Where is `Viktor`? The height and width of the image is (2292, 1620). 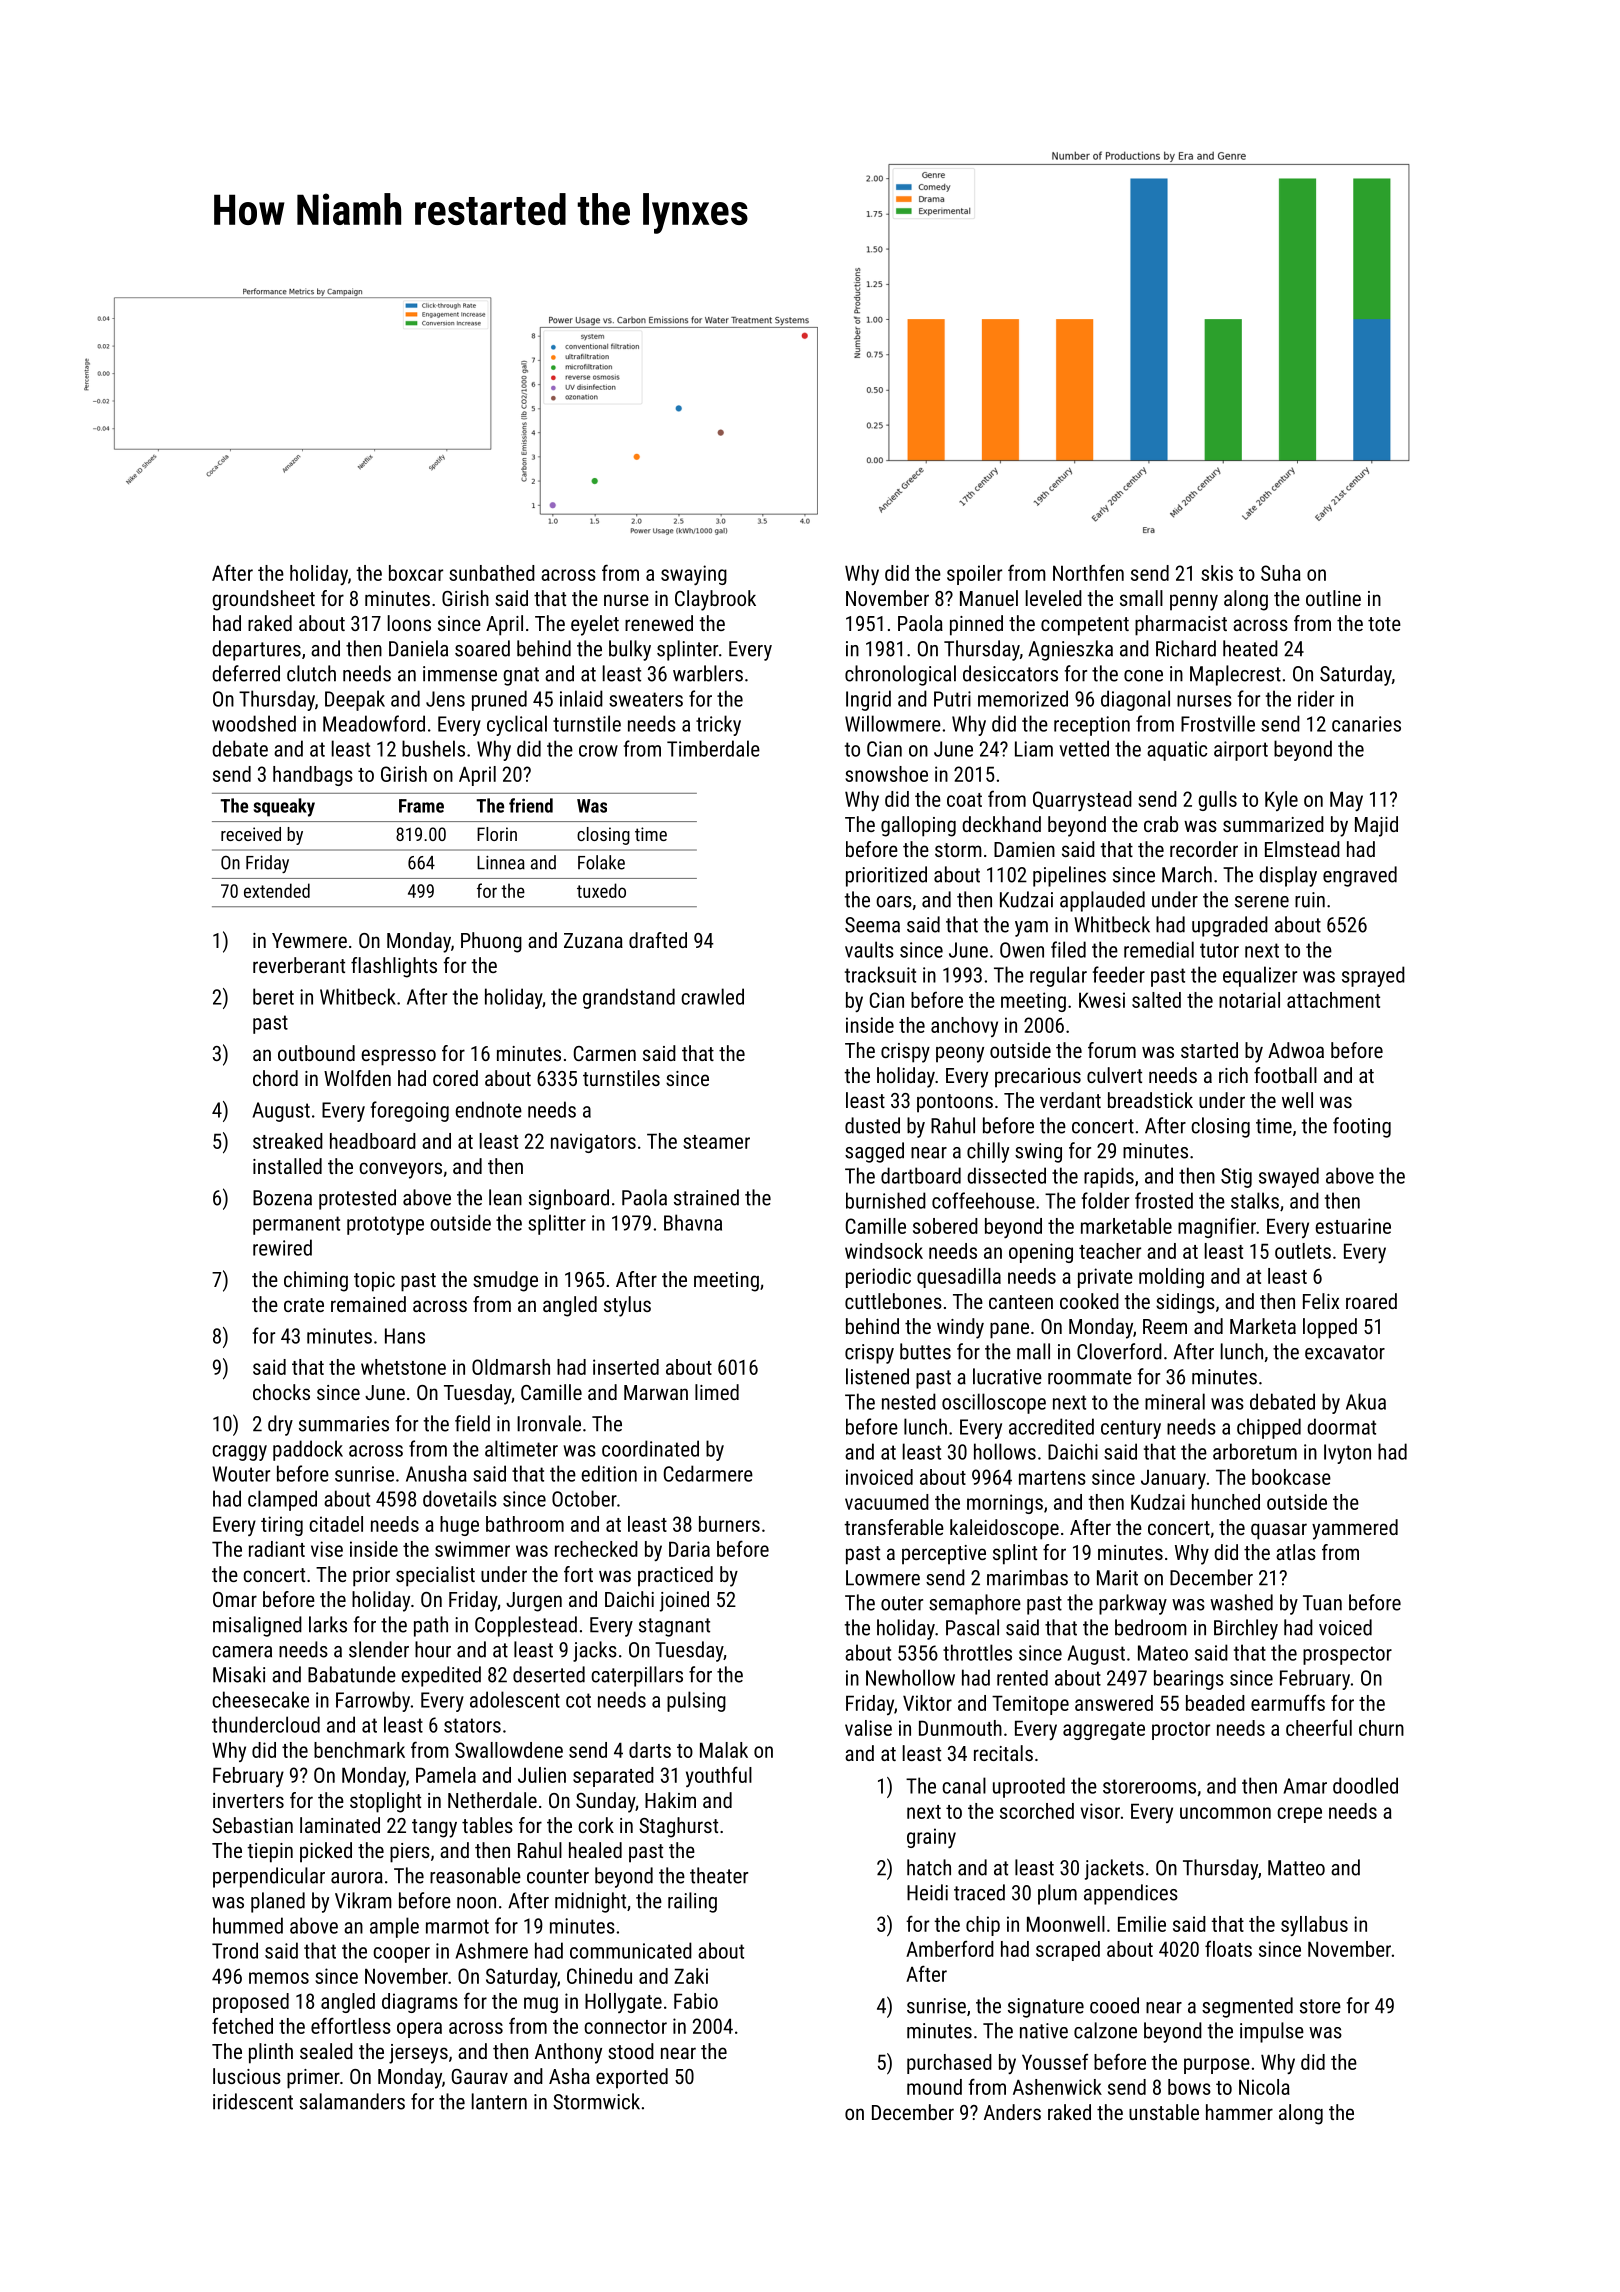 Viktor is located at coordinates (927, 1703).
